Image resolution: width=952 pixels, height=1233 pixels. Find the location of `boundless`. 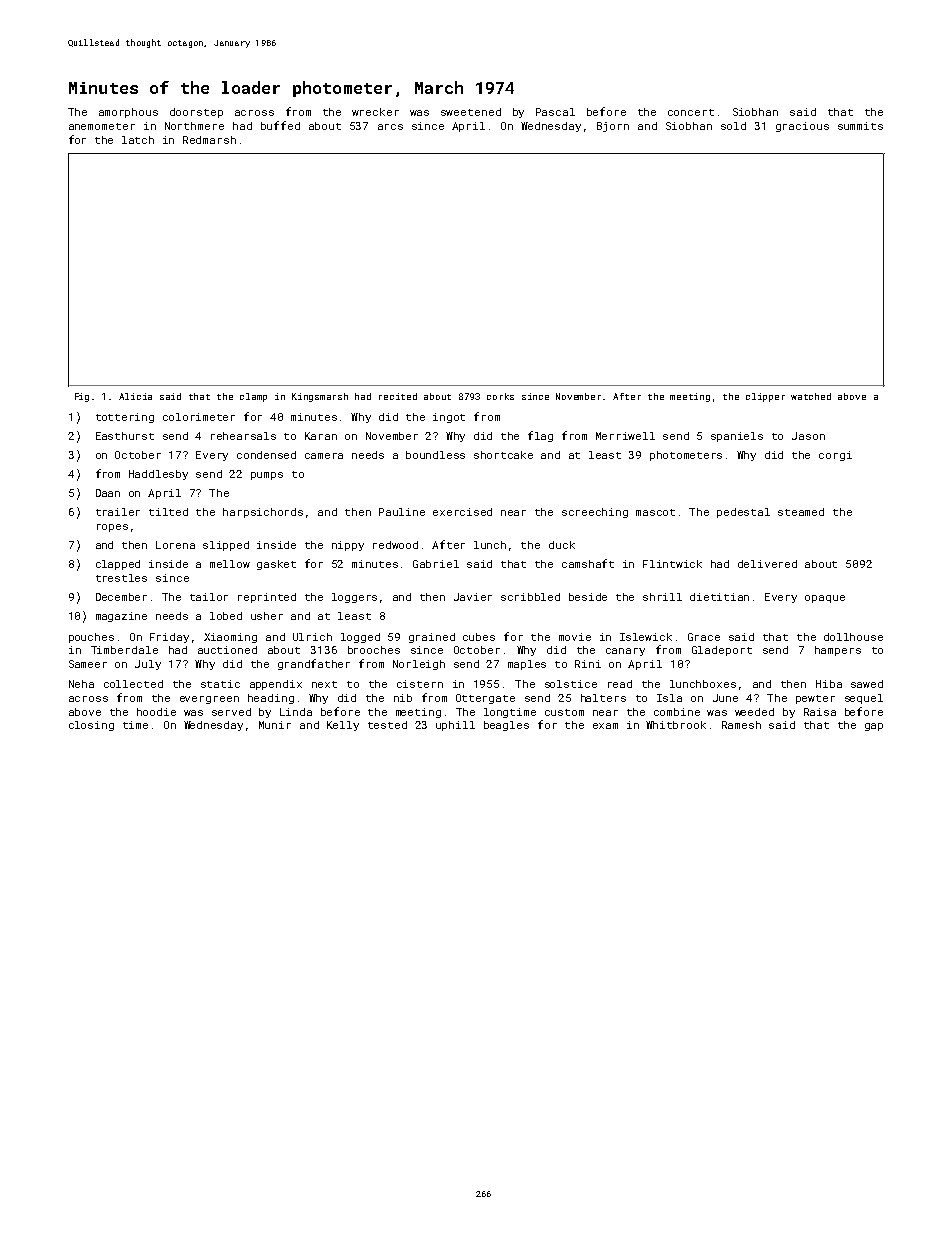

boundless is located at coordinates (435, 455).
